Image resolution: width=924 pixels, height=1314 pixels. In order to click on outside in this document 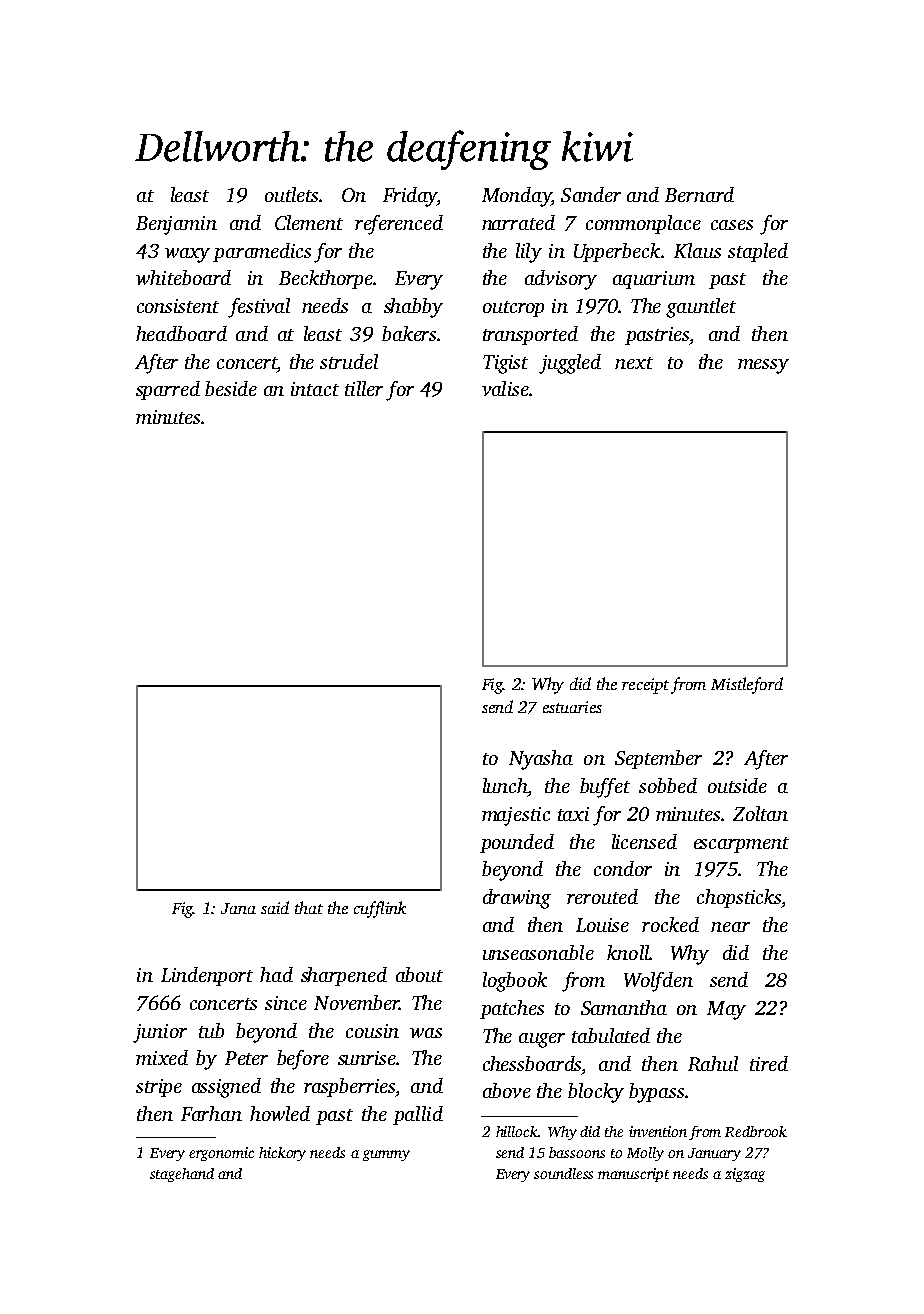, I will do `click(737, 785)`.
